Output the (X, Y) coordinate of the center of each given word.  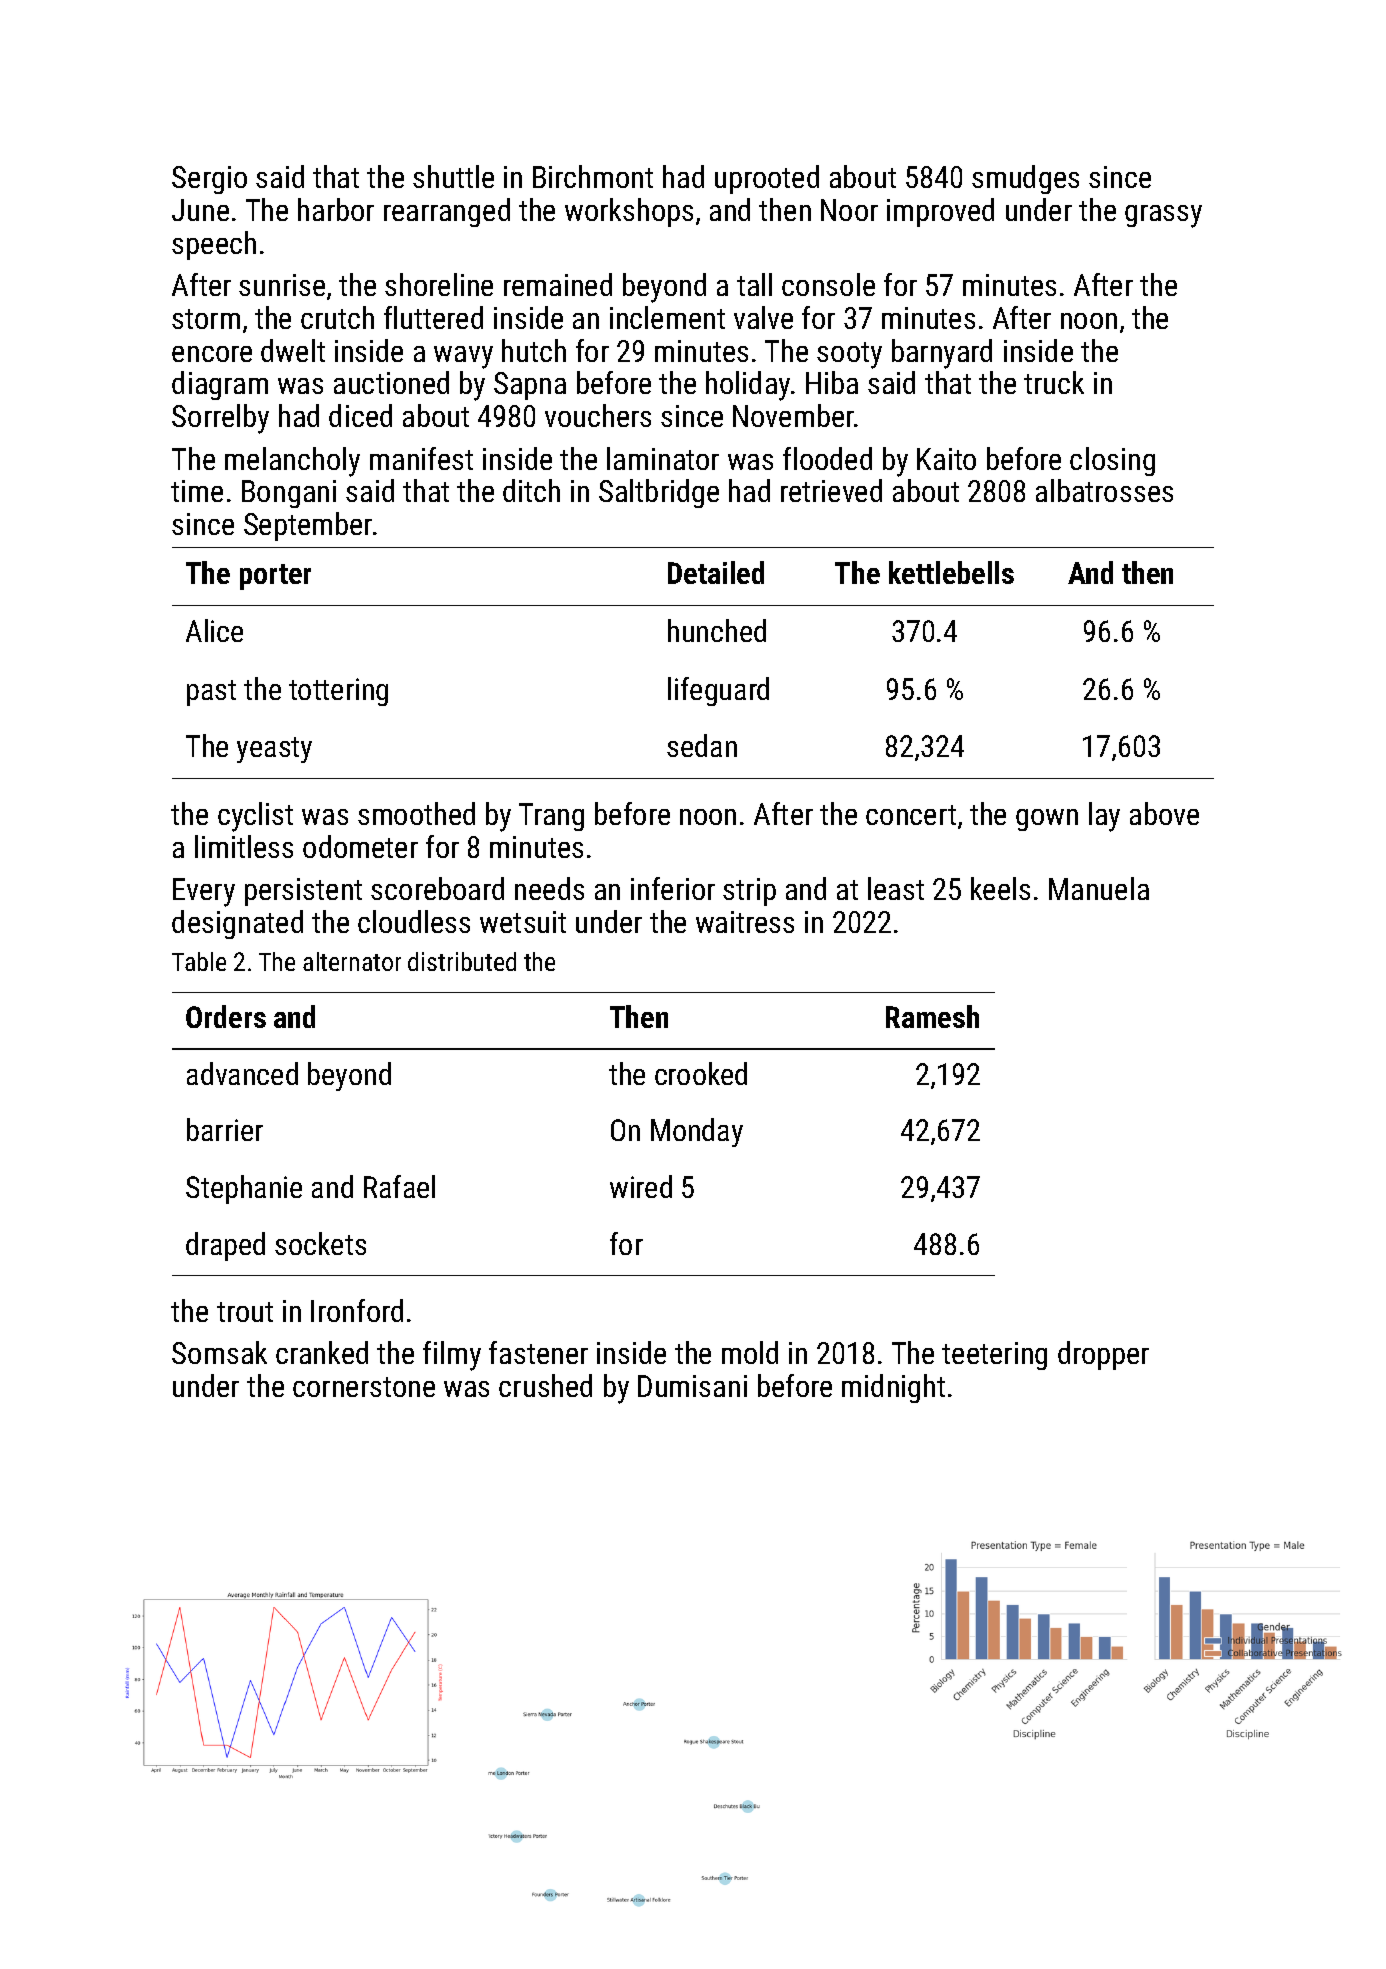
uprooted (767, 179)
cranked (322, 1352)
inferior (673, 888)
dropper (1103, 1355)
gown (1047, 820)
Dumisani (692, 1386)
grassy (1163, 216)
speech (214, 245)
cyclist (255, 817)
